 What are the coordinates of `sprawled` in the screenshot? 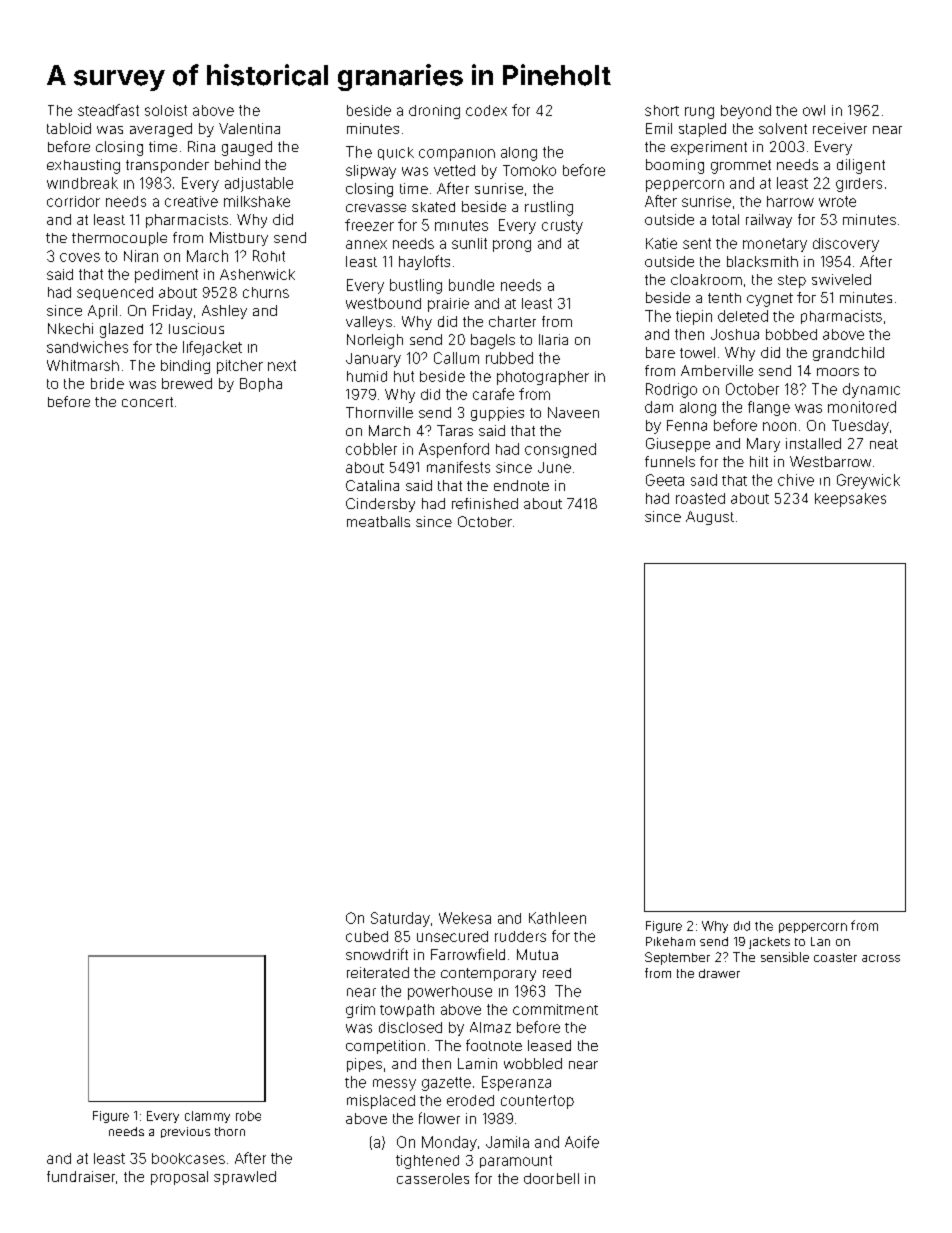 It's located at (245, 1178).
